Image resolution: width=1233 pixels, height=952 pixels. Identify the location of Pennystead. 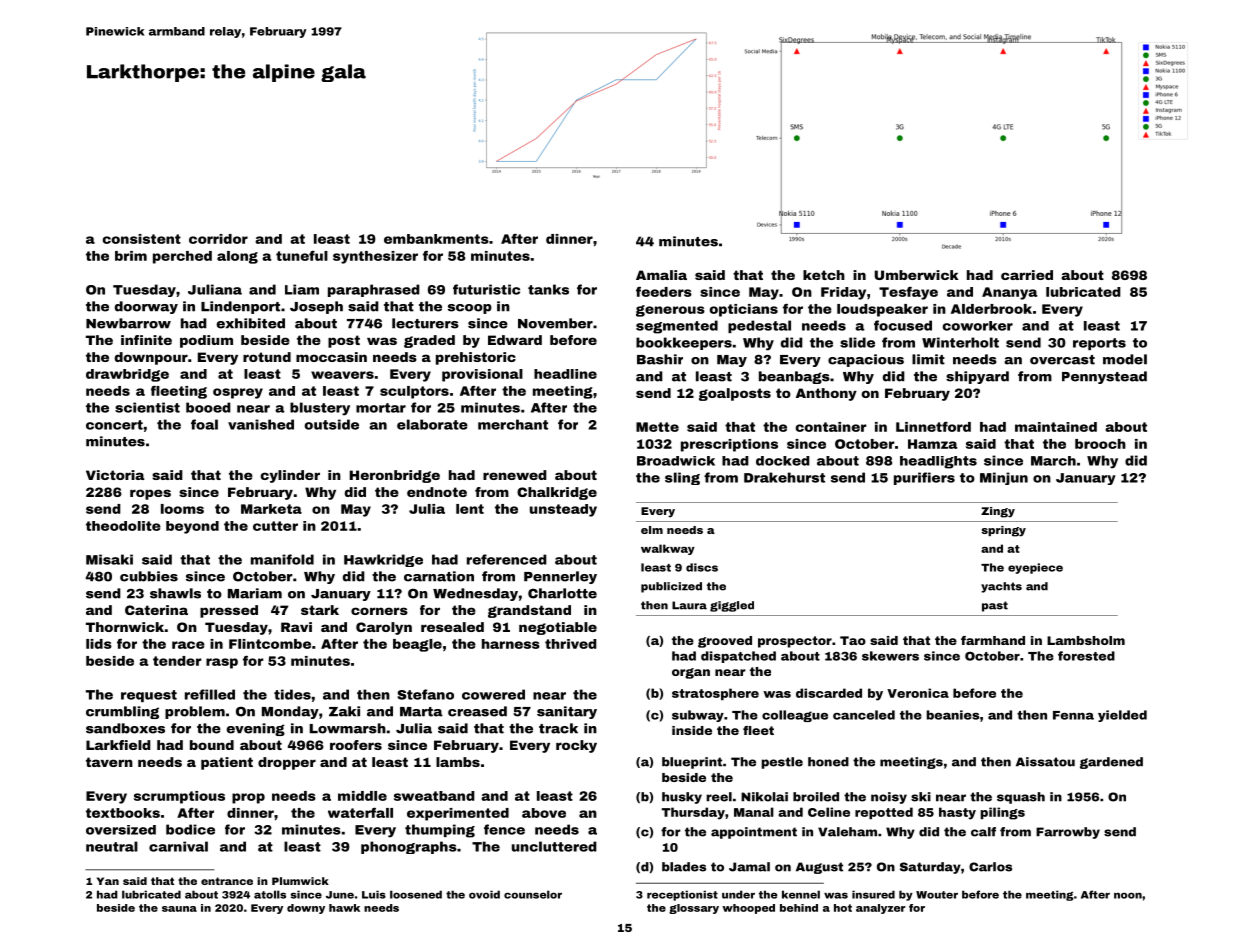
(1104, 377).
